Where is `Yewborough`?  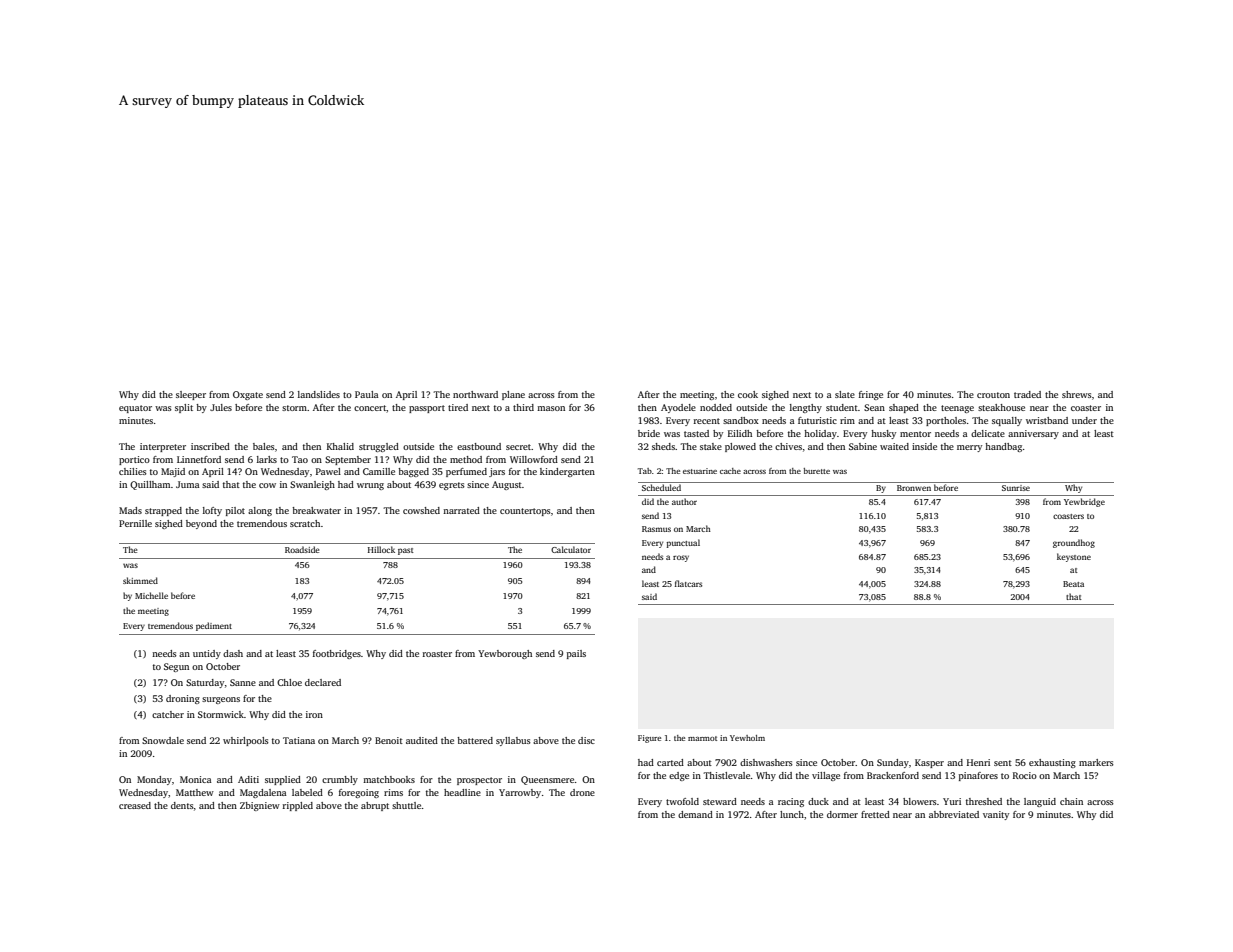
Yewborough is located at coordinates (505, 654).
